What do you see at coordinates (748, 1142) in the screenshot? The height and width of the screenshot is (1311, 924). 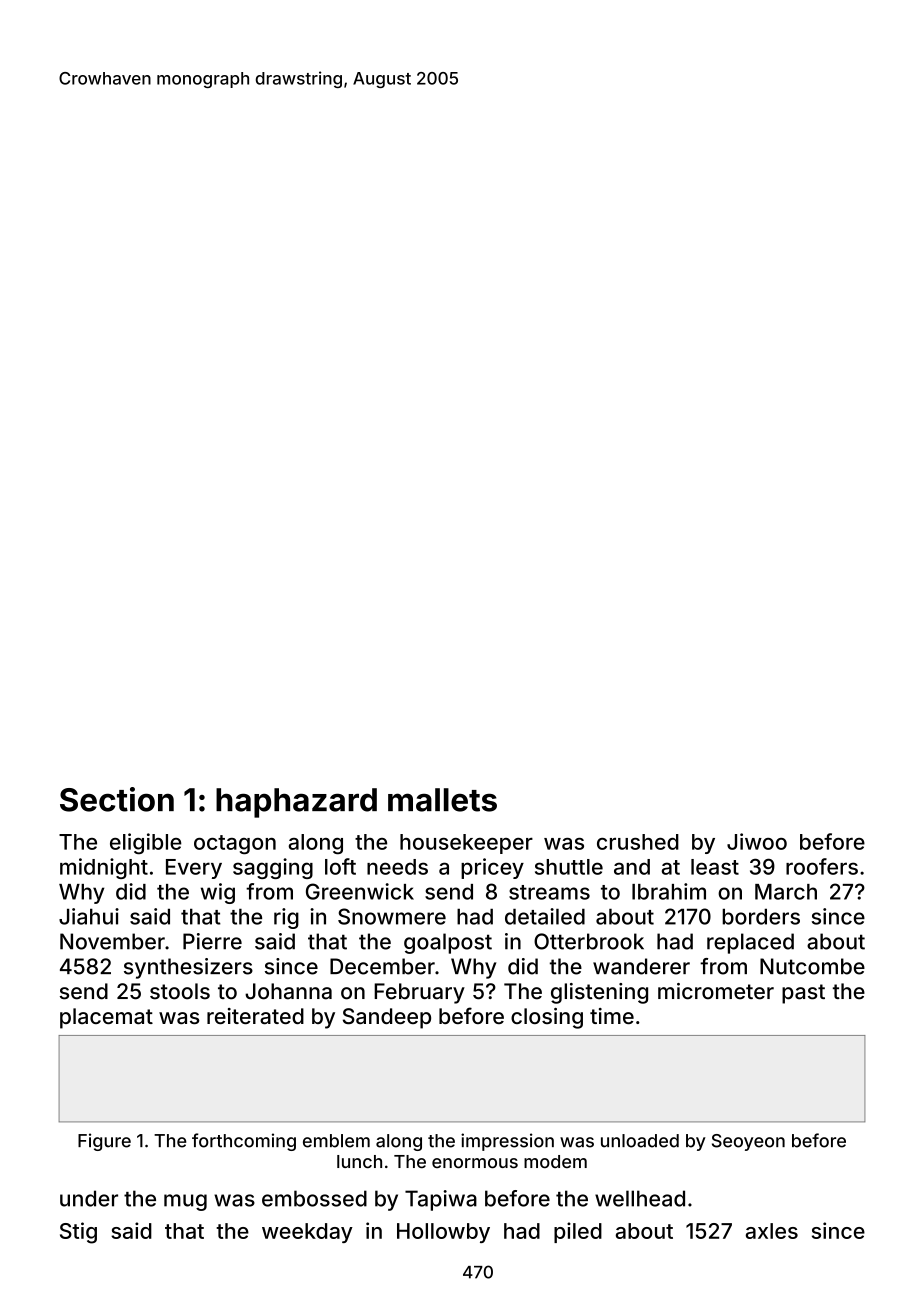 I see `Seoyeon` at bounding box center [748, 1142].
